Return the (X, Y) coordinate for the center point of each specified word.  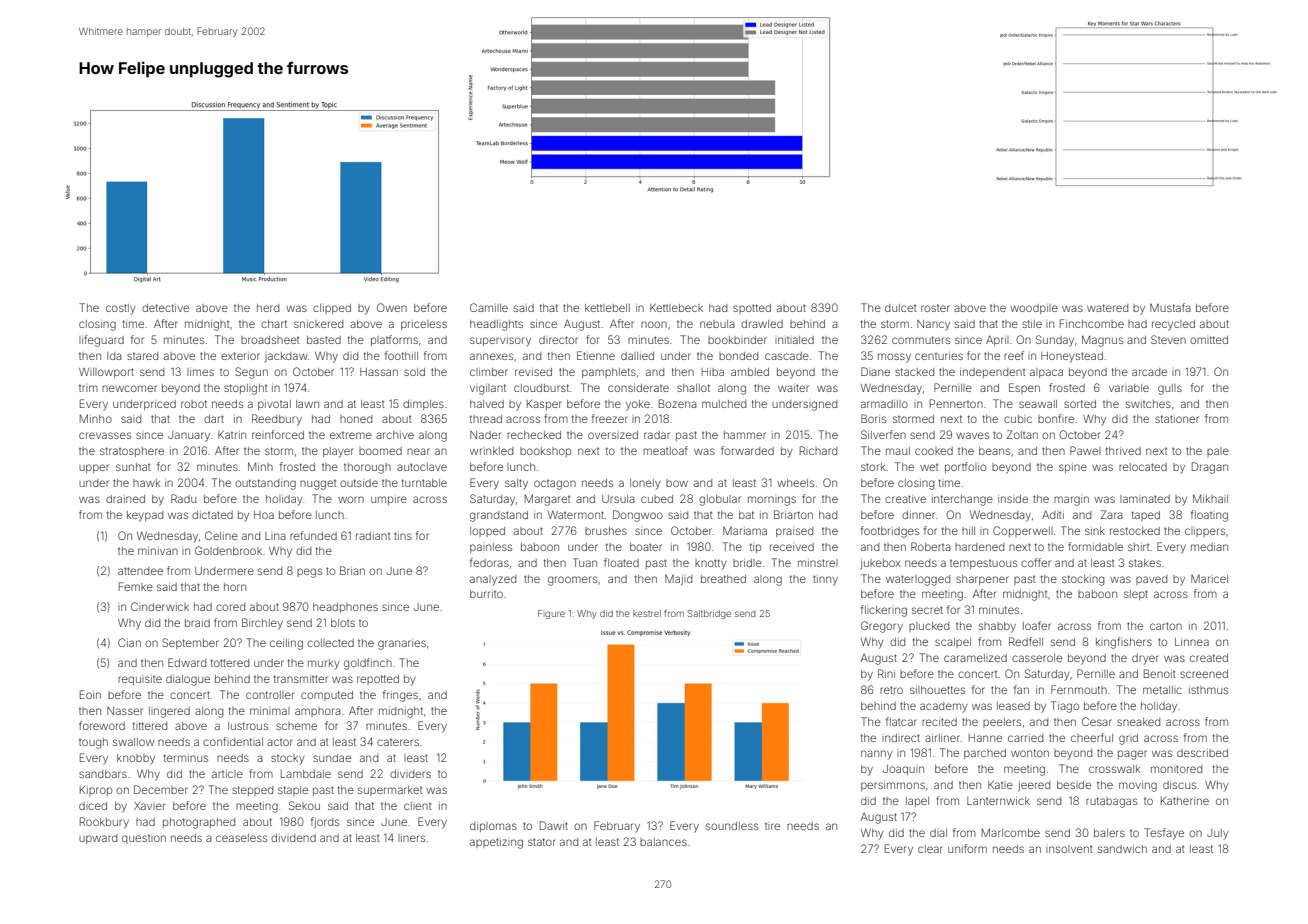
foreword (102, 725)
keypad (145, 516)
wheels (795, 483)
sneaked (1138, 722)
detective (165, 308)
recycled (1173, 325)
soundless (732, 826)
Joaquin (903, 770)
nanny (877, 755)
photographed (199, 823)
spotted (752, 309)
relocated (1143, 467)
